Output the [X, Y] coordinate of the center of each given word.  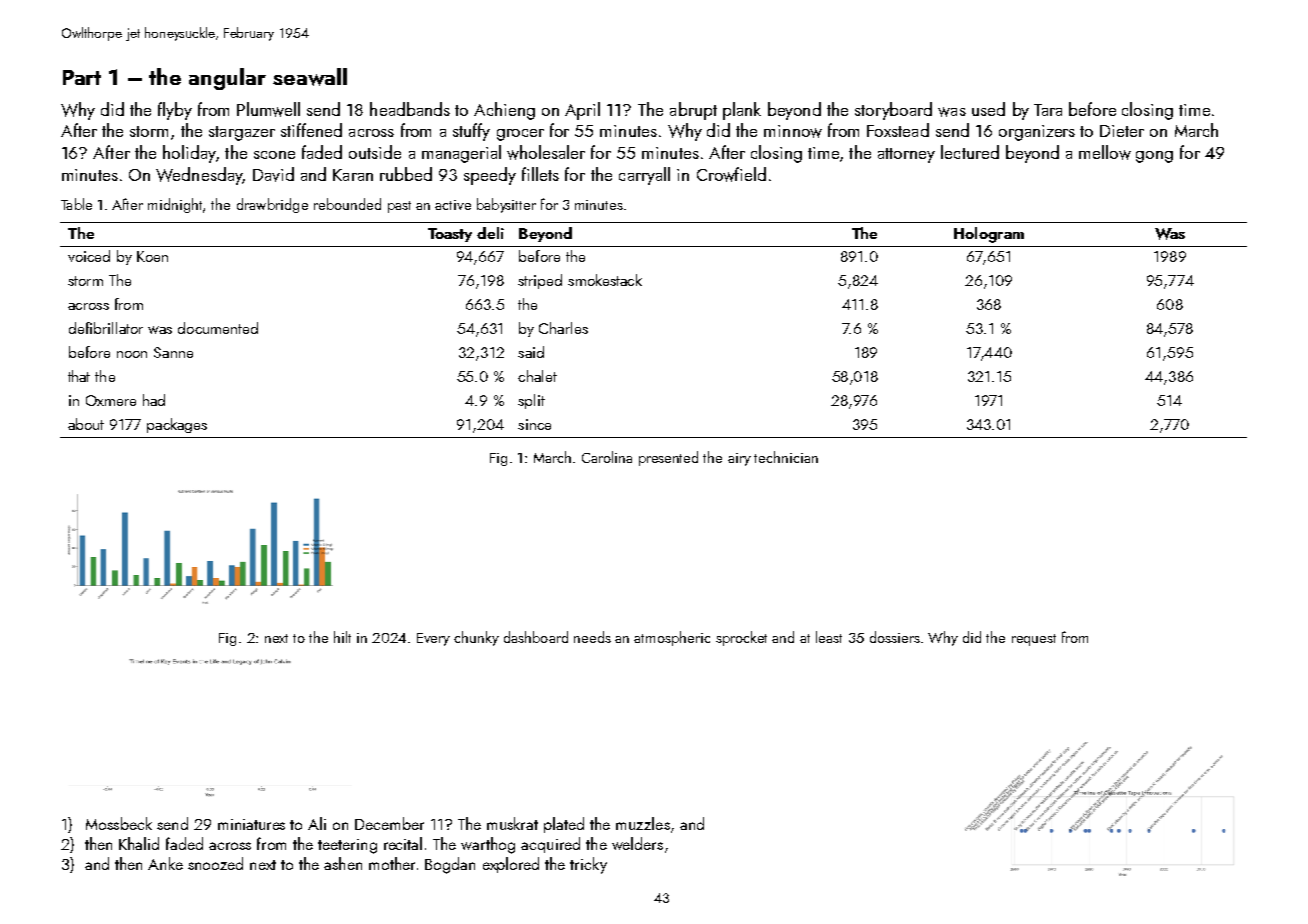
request [1034, 640]
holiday [189, 154]
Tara [1048, 110]
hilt [342, 637]
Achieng [504, 111]
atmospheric [672, 638]
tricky [588, 865]
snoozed [215, 863]
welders [637, 843]
